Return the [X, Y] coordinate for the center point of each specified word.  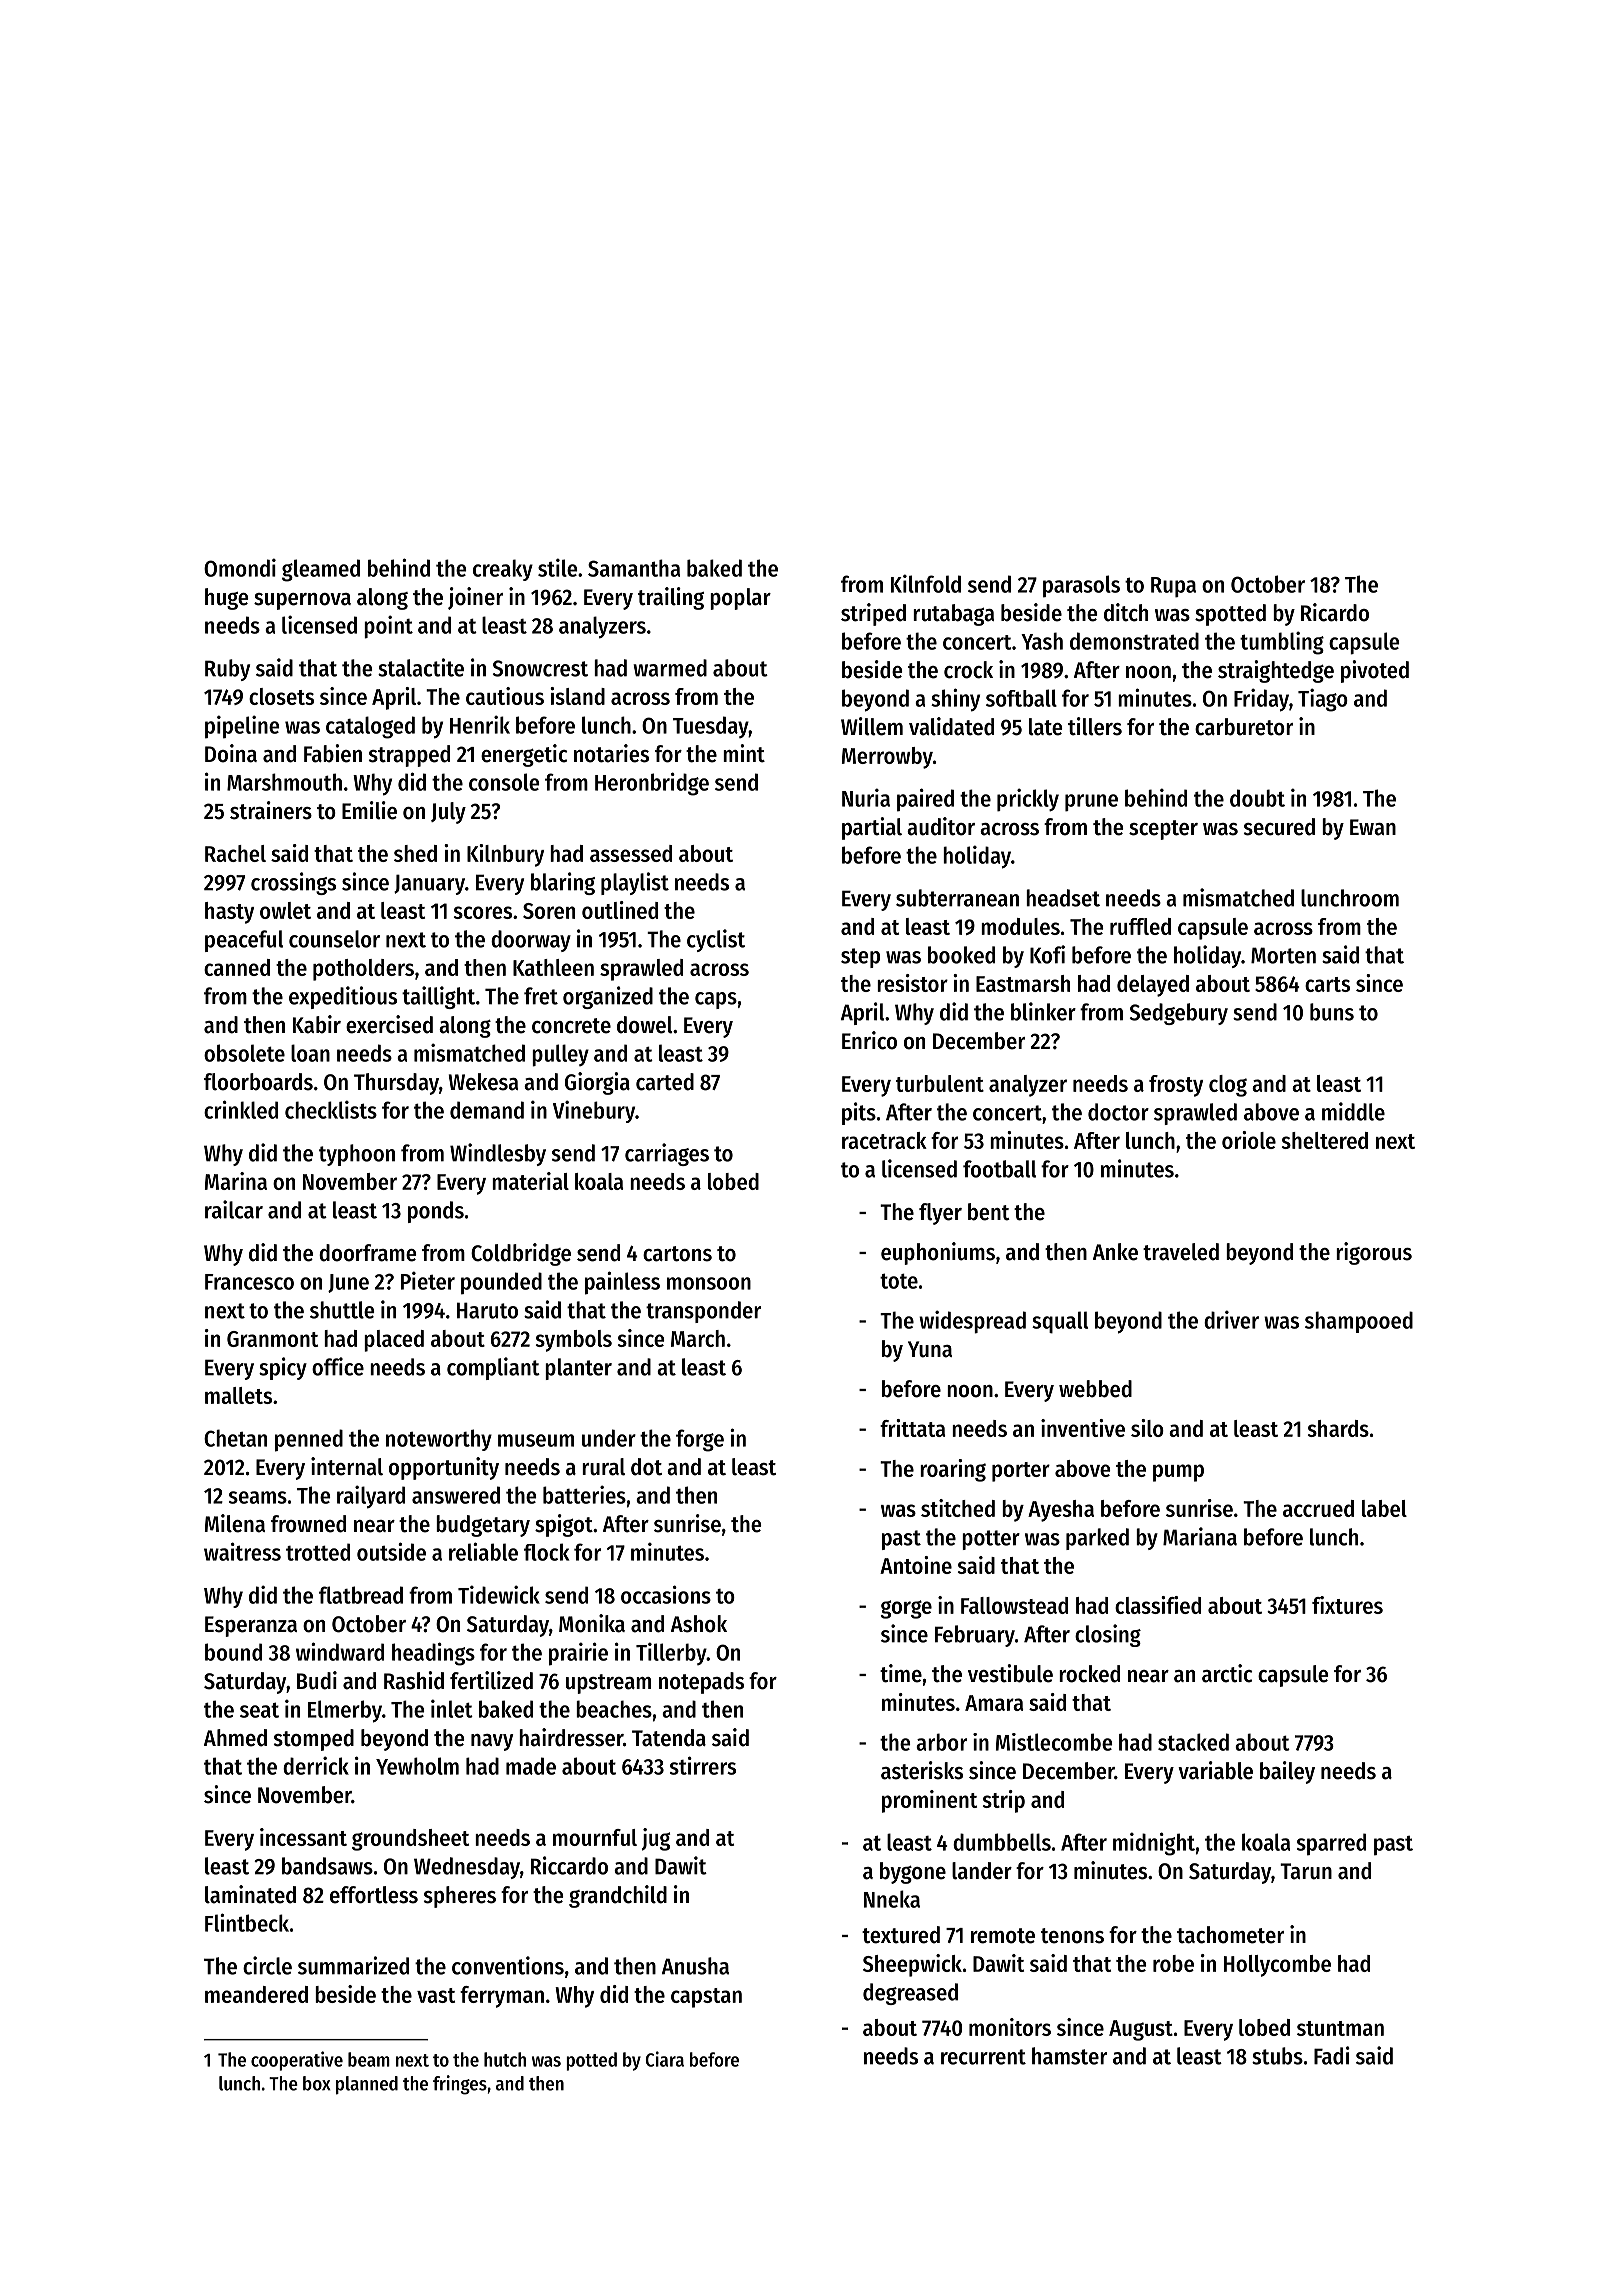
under [609, 1438]
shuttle [342, 1310]
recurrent [983, 2057]
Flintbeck [247, 1922]
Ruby [227, 670]
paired [925, 800]
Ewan [1373, 827]
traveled [1181, 1252]
